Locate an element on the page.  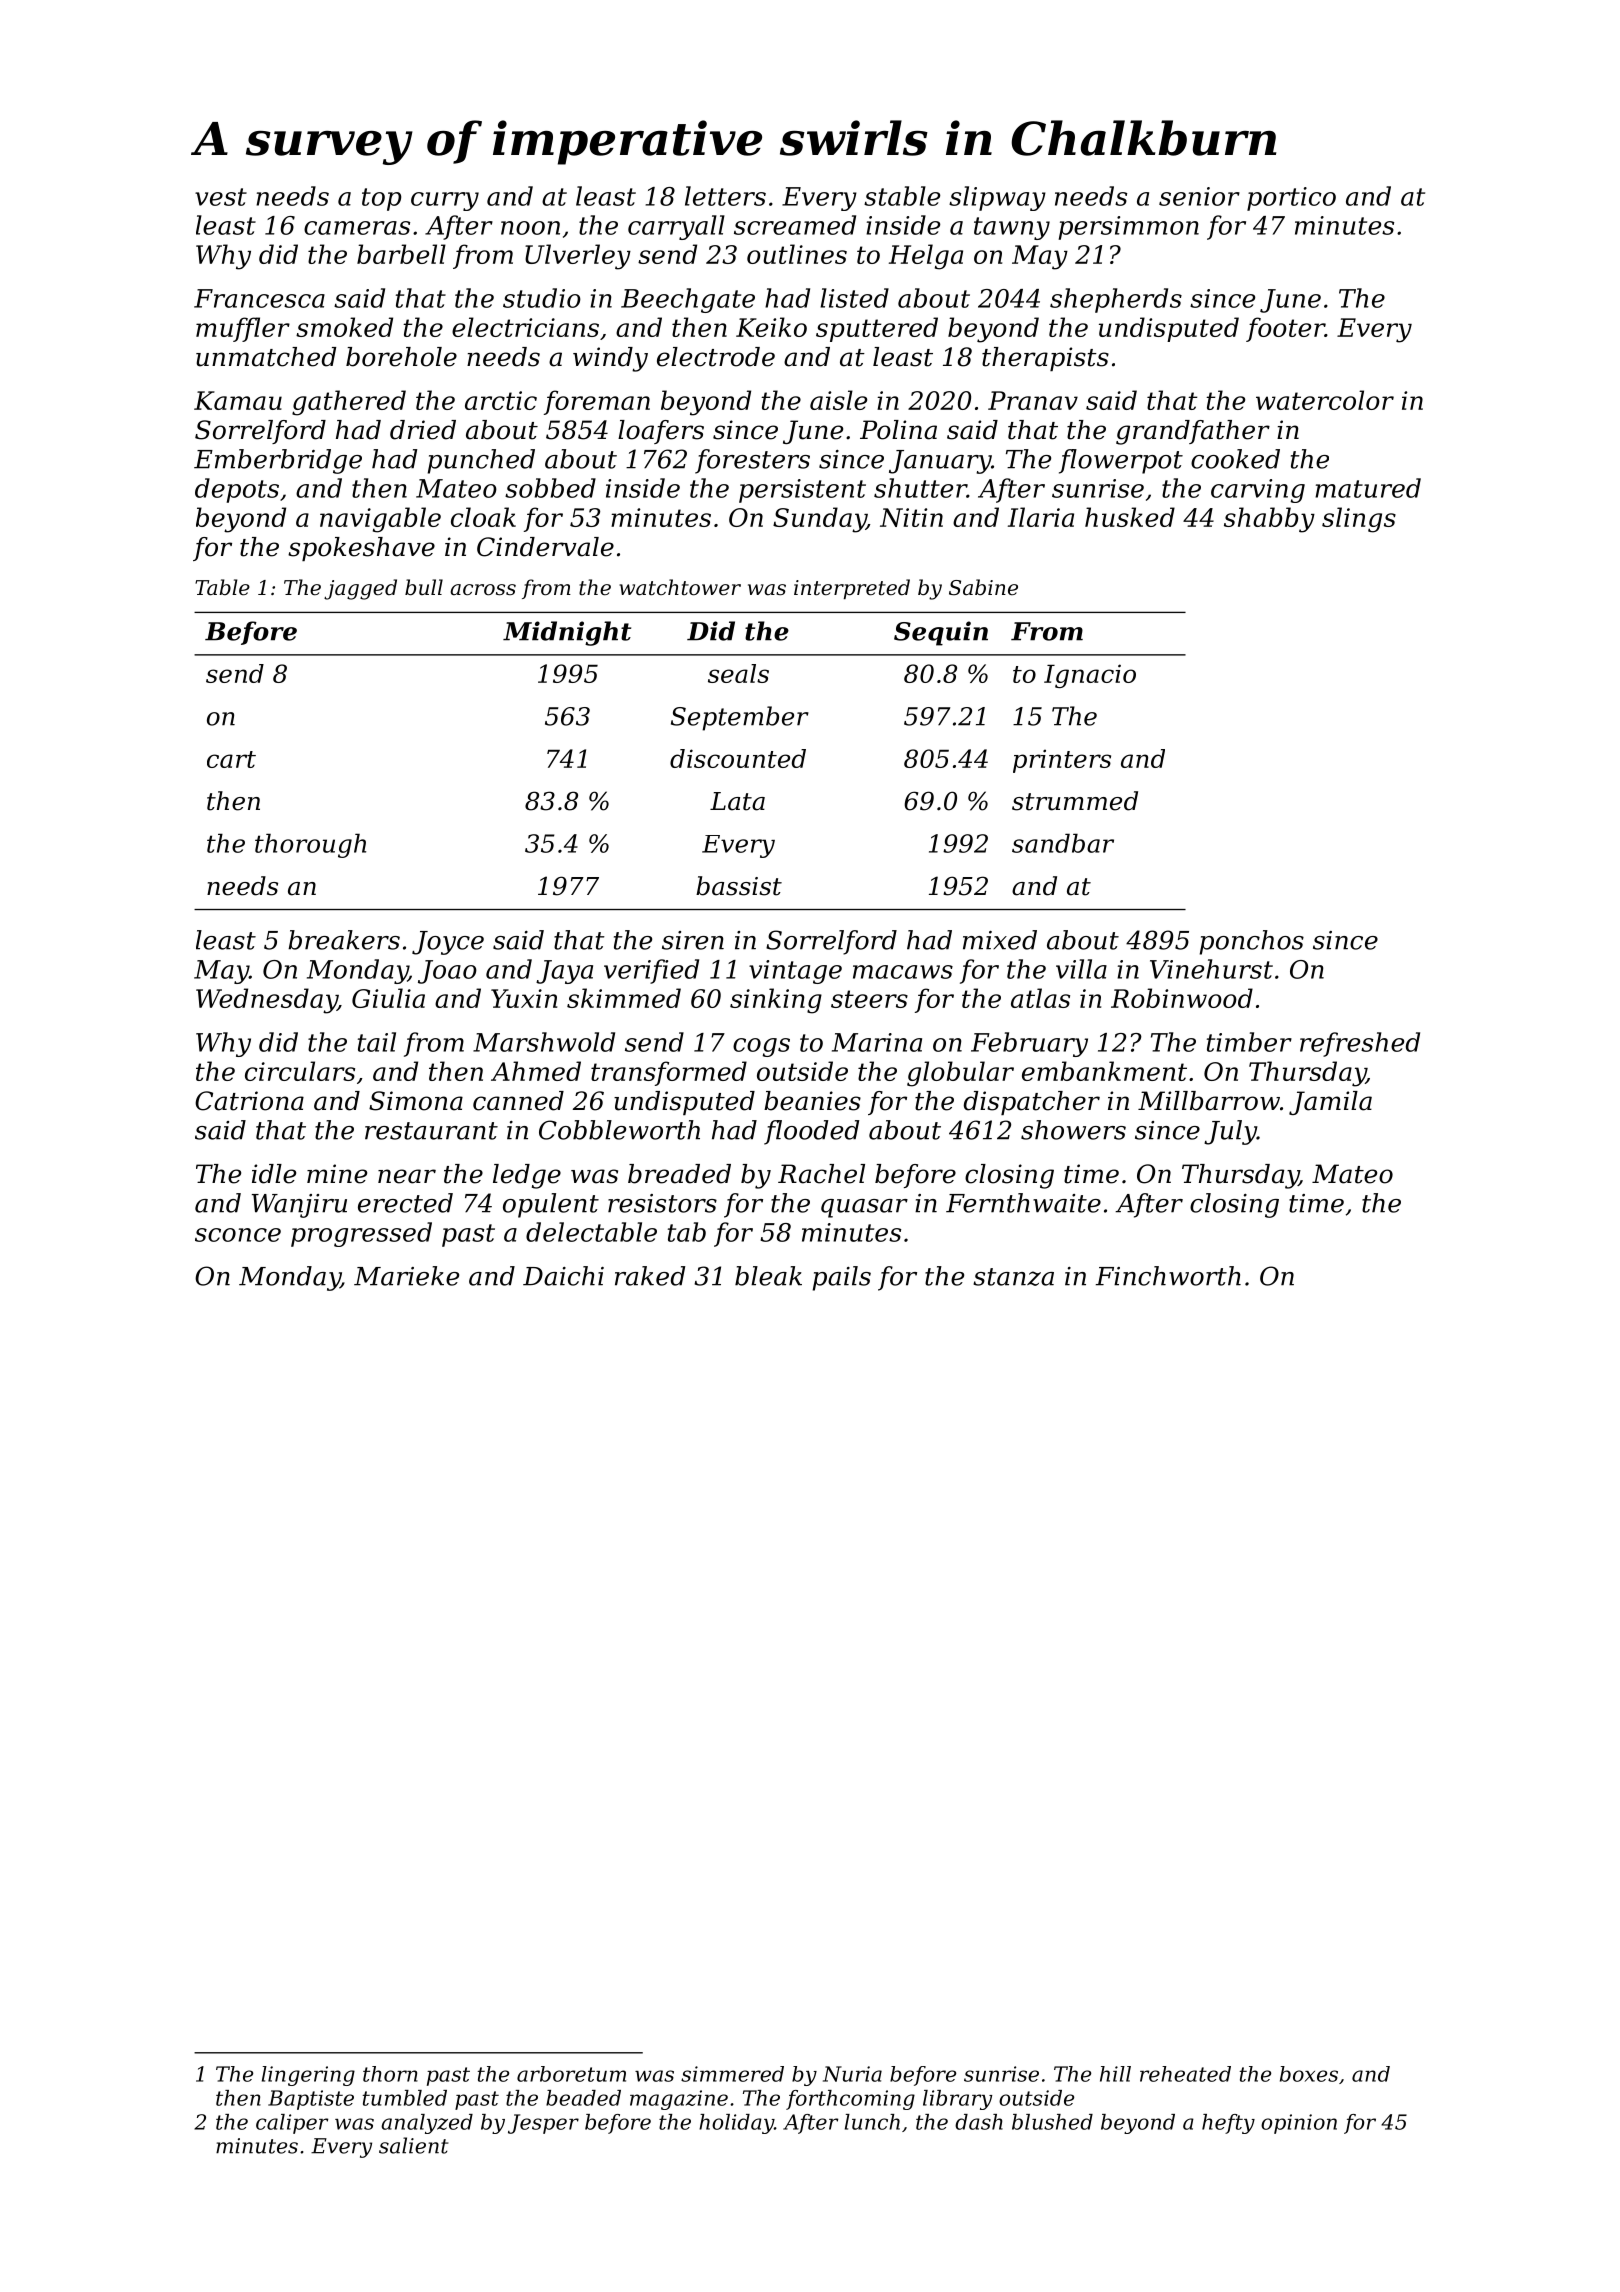
salient is located at coordinates (414, 2145).
